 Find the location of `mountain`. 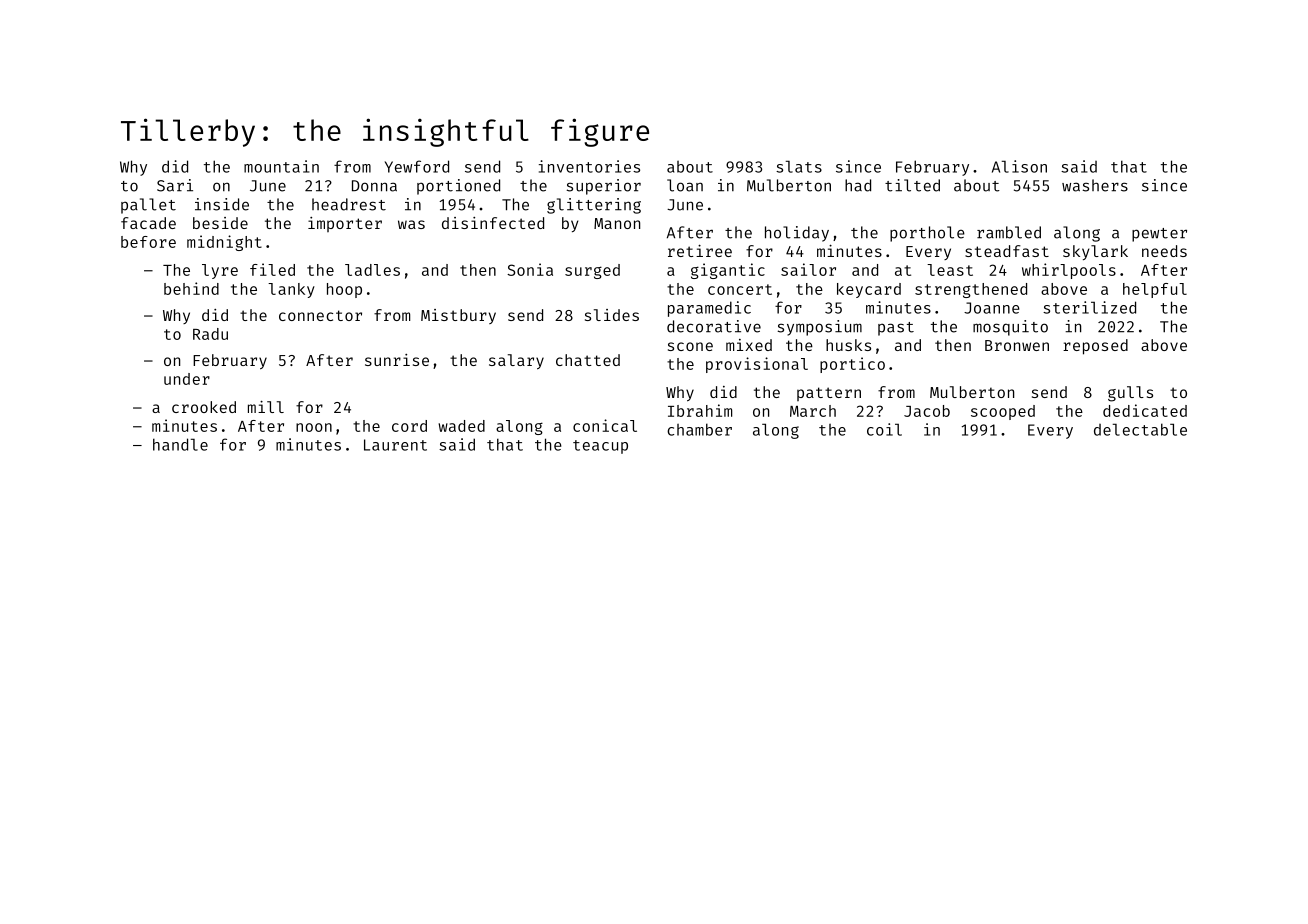

mountain is located at coordinates (281, 166).
